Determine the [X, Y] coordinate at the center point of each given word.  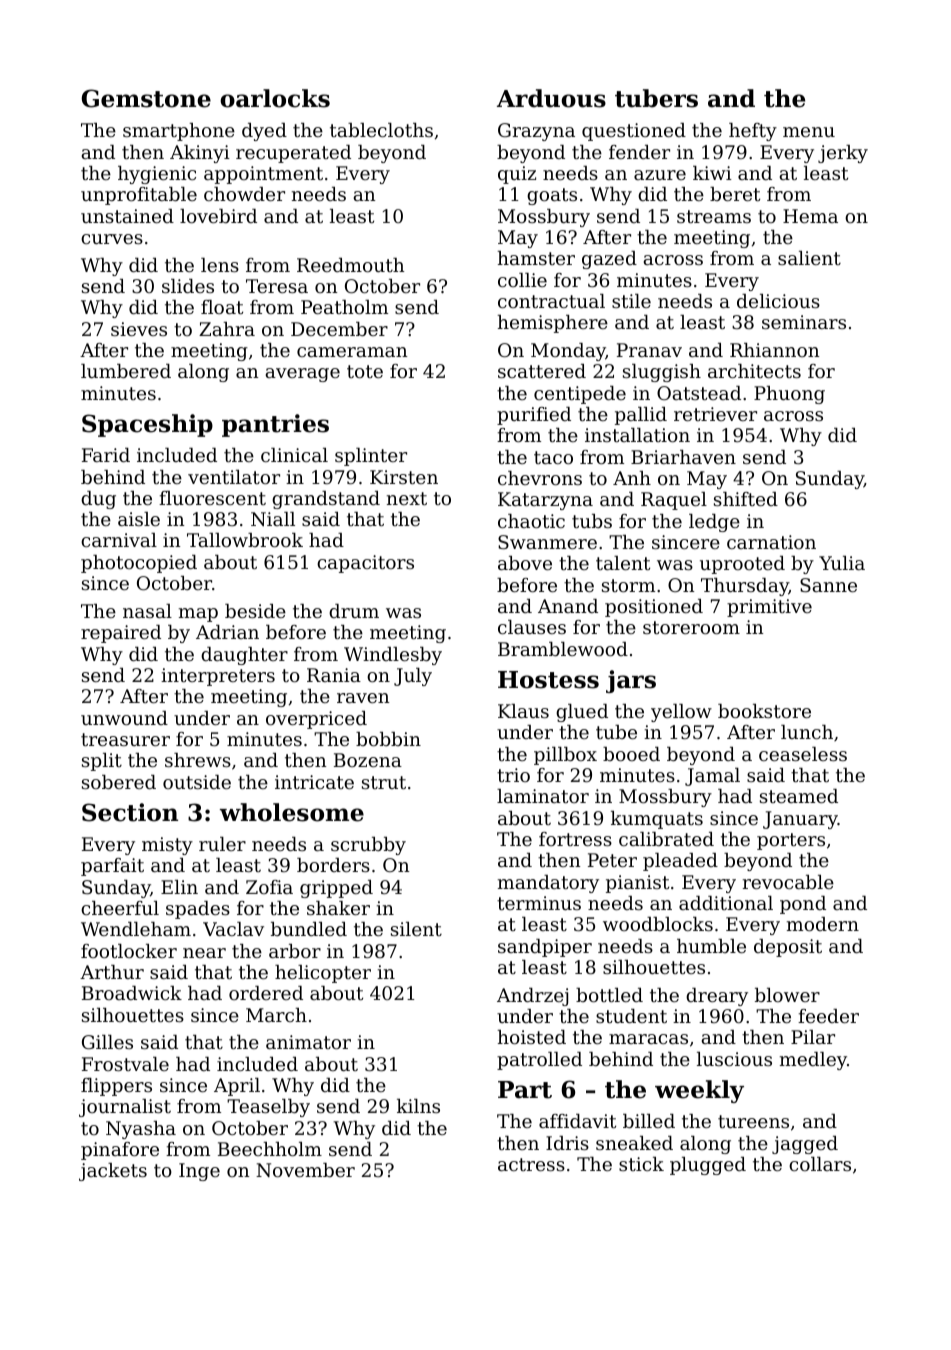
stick [641, 1164]
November [305, 1170]
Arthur [112, 972]
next [407, 498]
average [303, 375]
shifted [746, 499]
